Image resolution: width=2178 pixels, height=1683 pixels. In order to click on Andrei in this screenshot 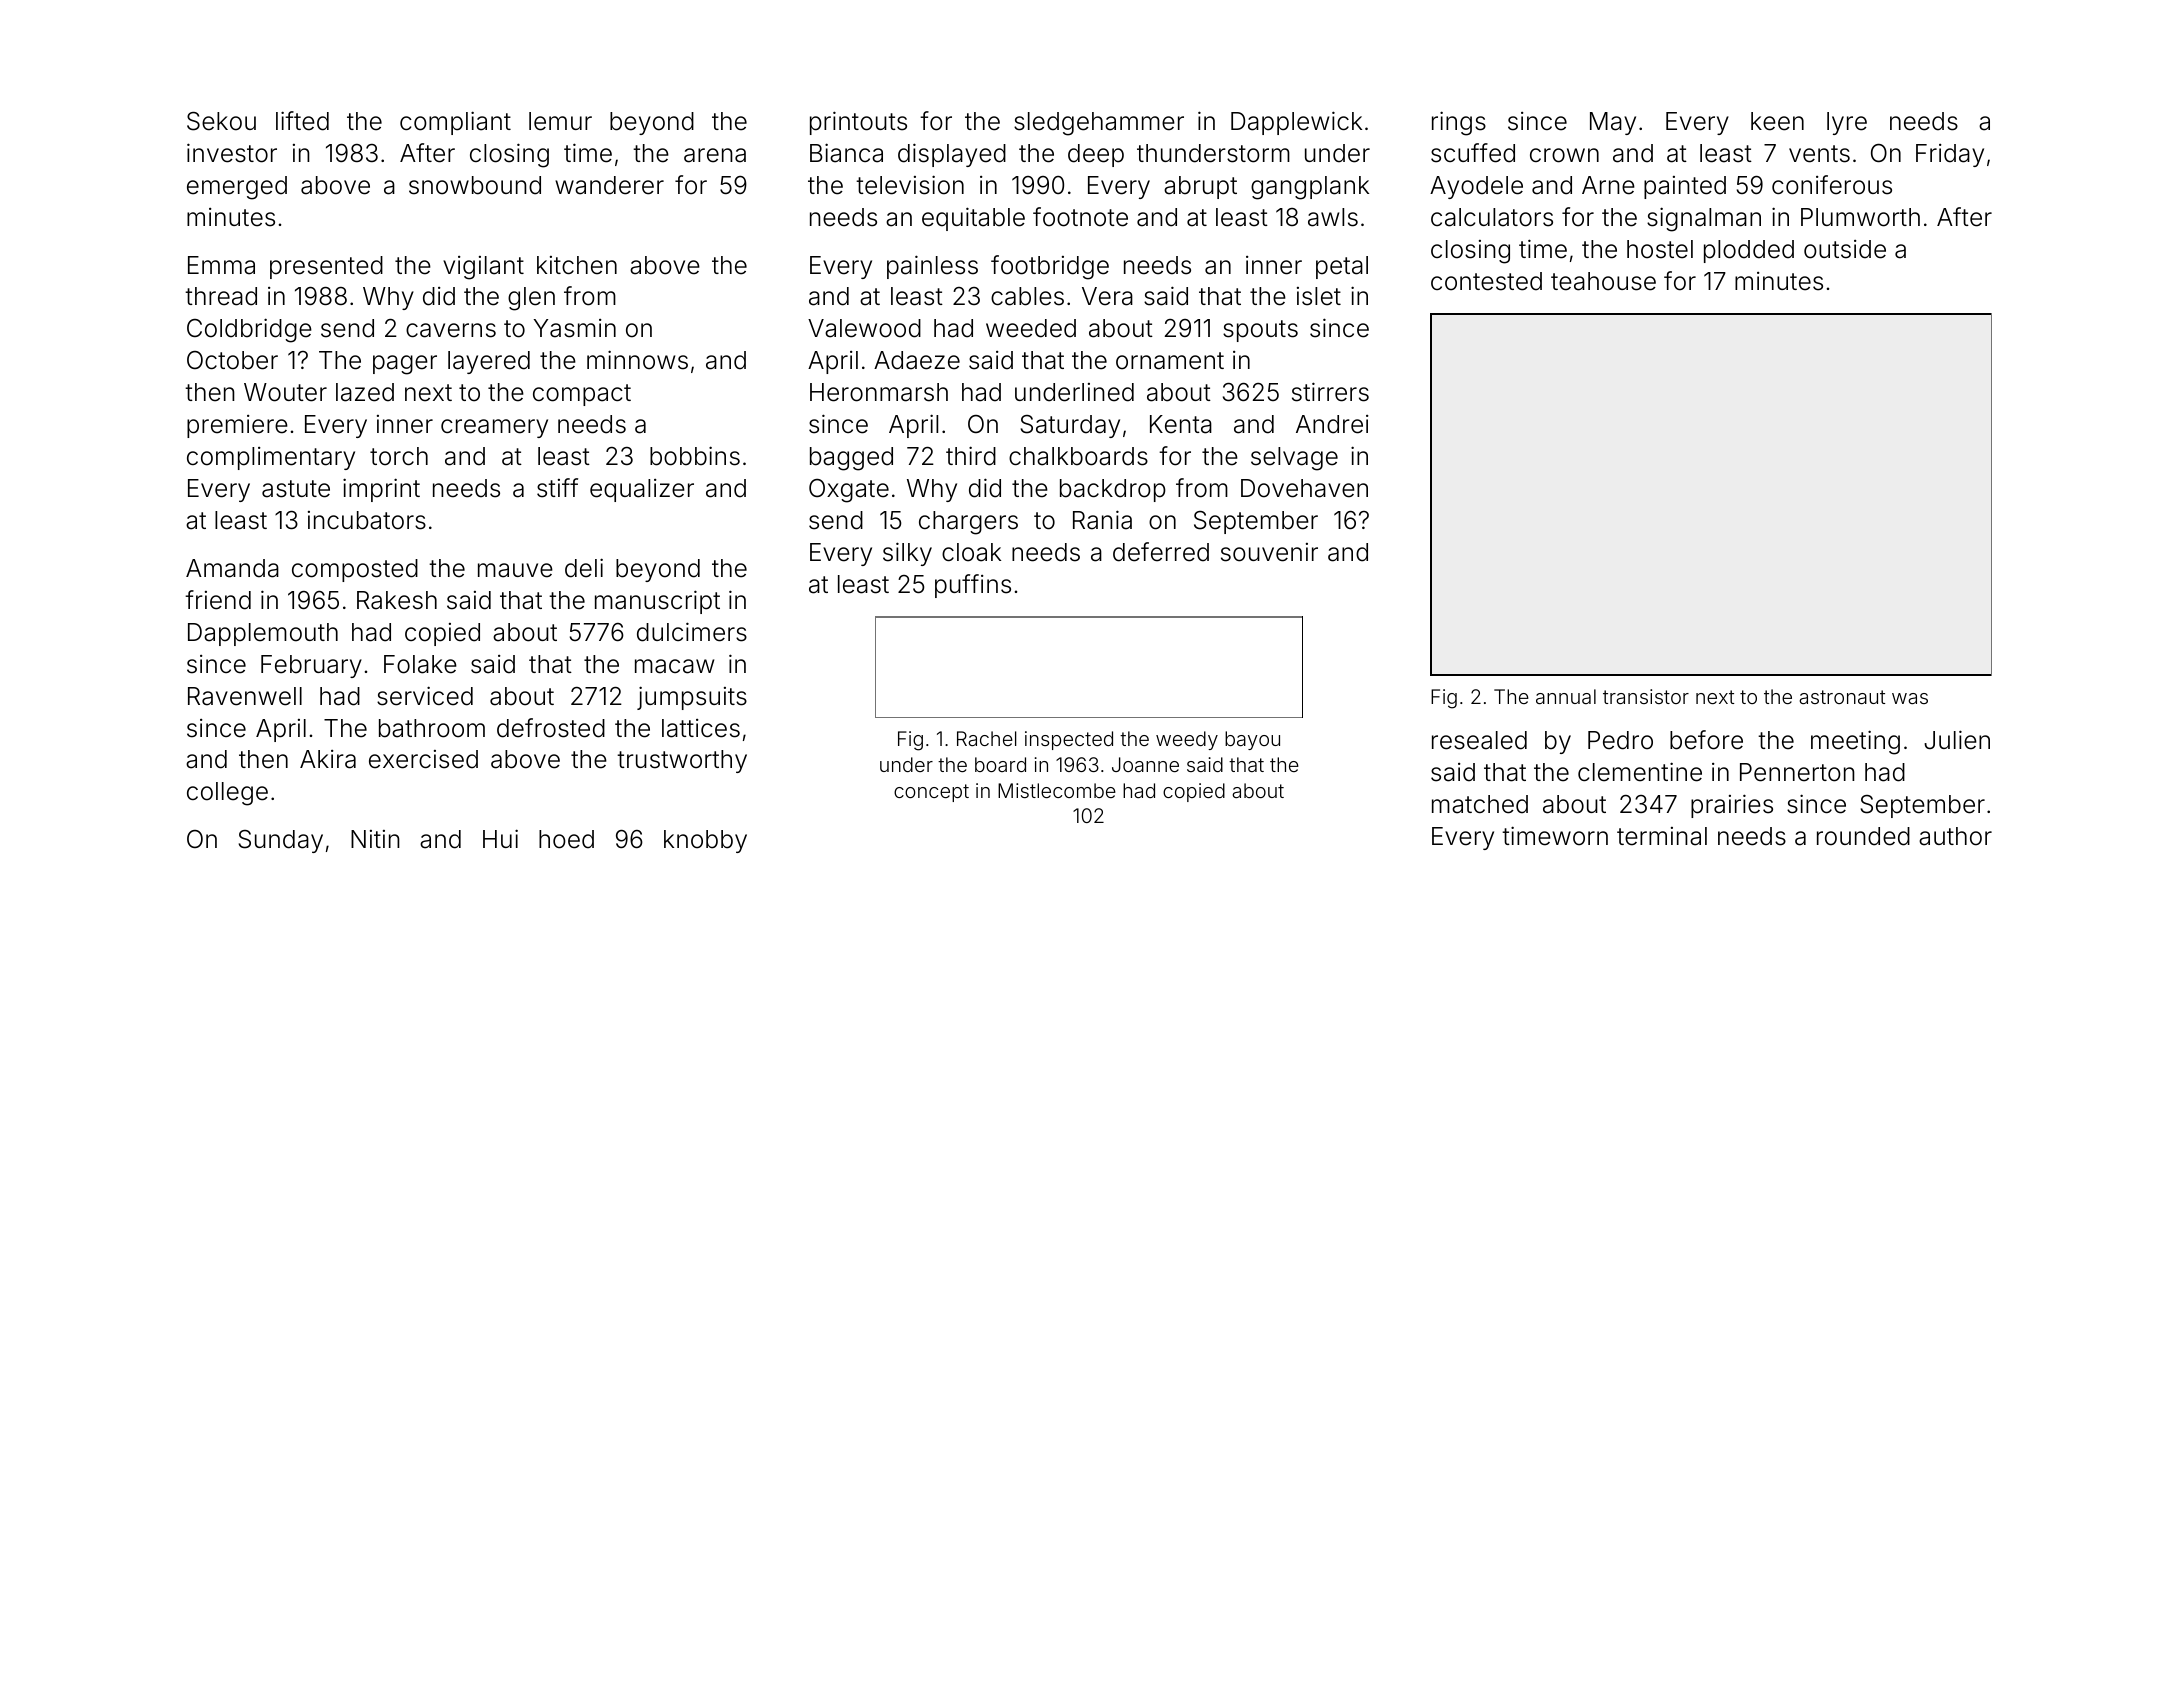, I will do `click(1332, 424)`.
